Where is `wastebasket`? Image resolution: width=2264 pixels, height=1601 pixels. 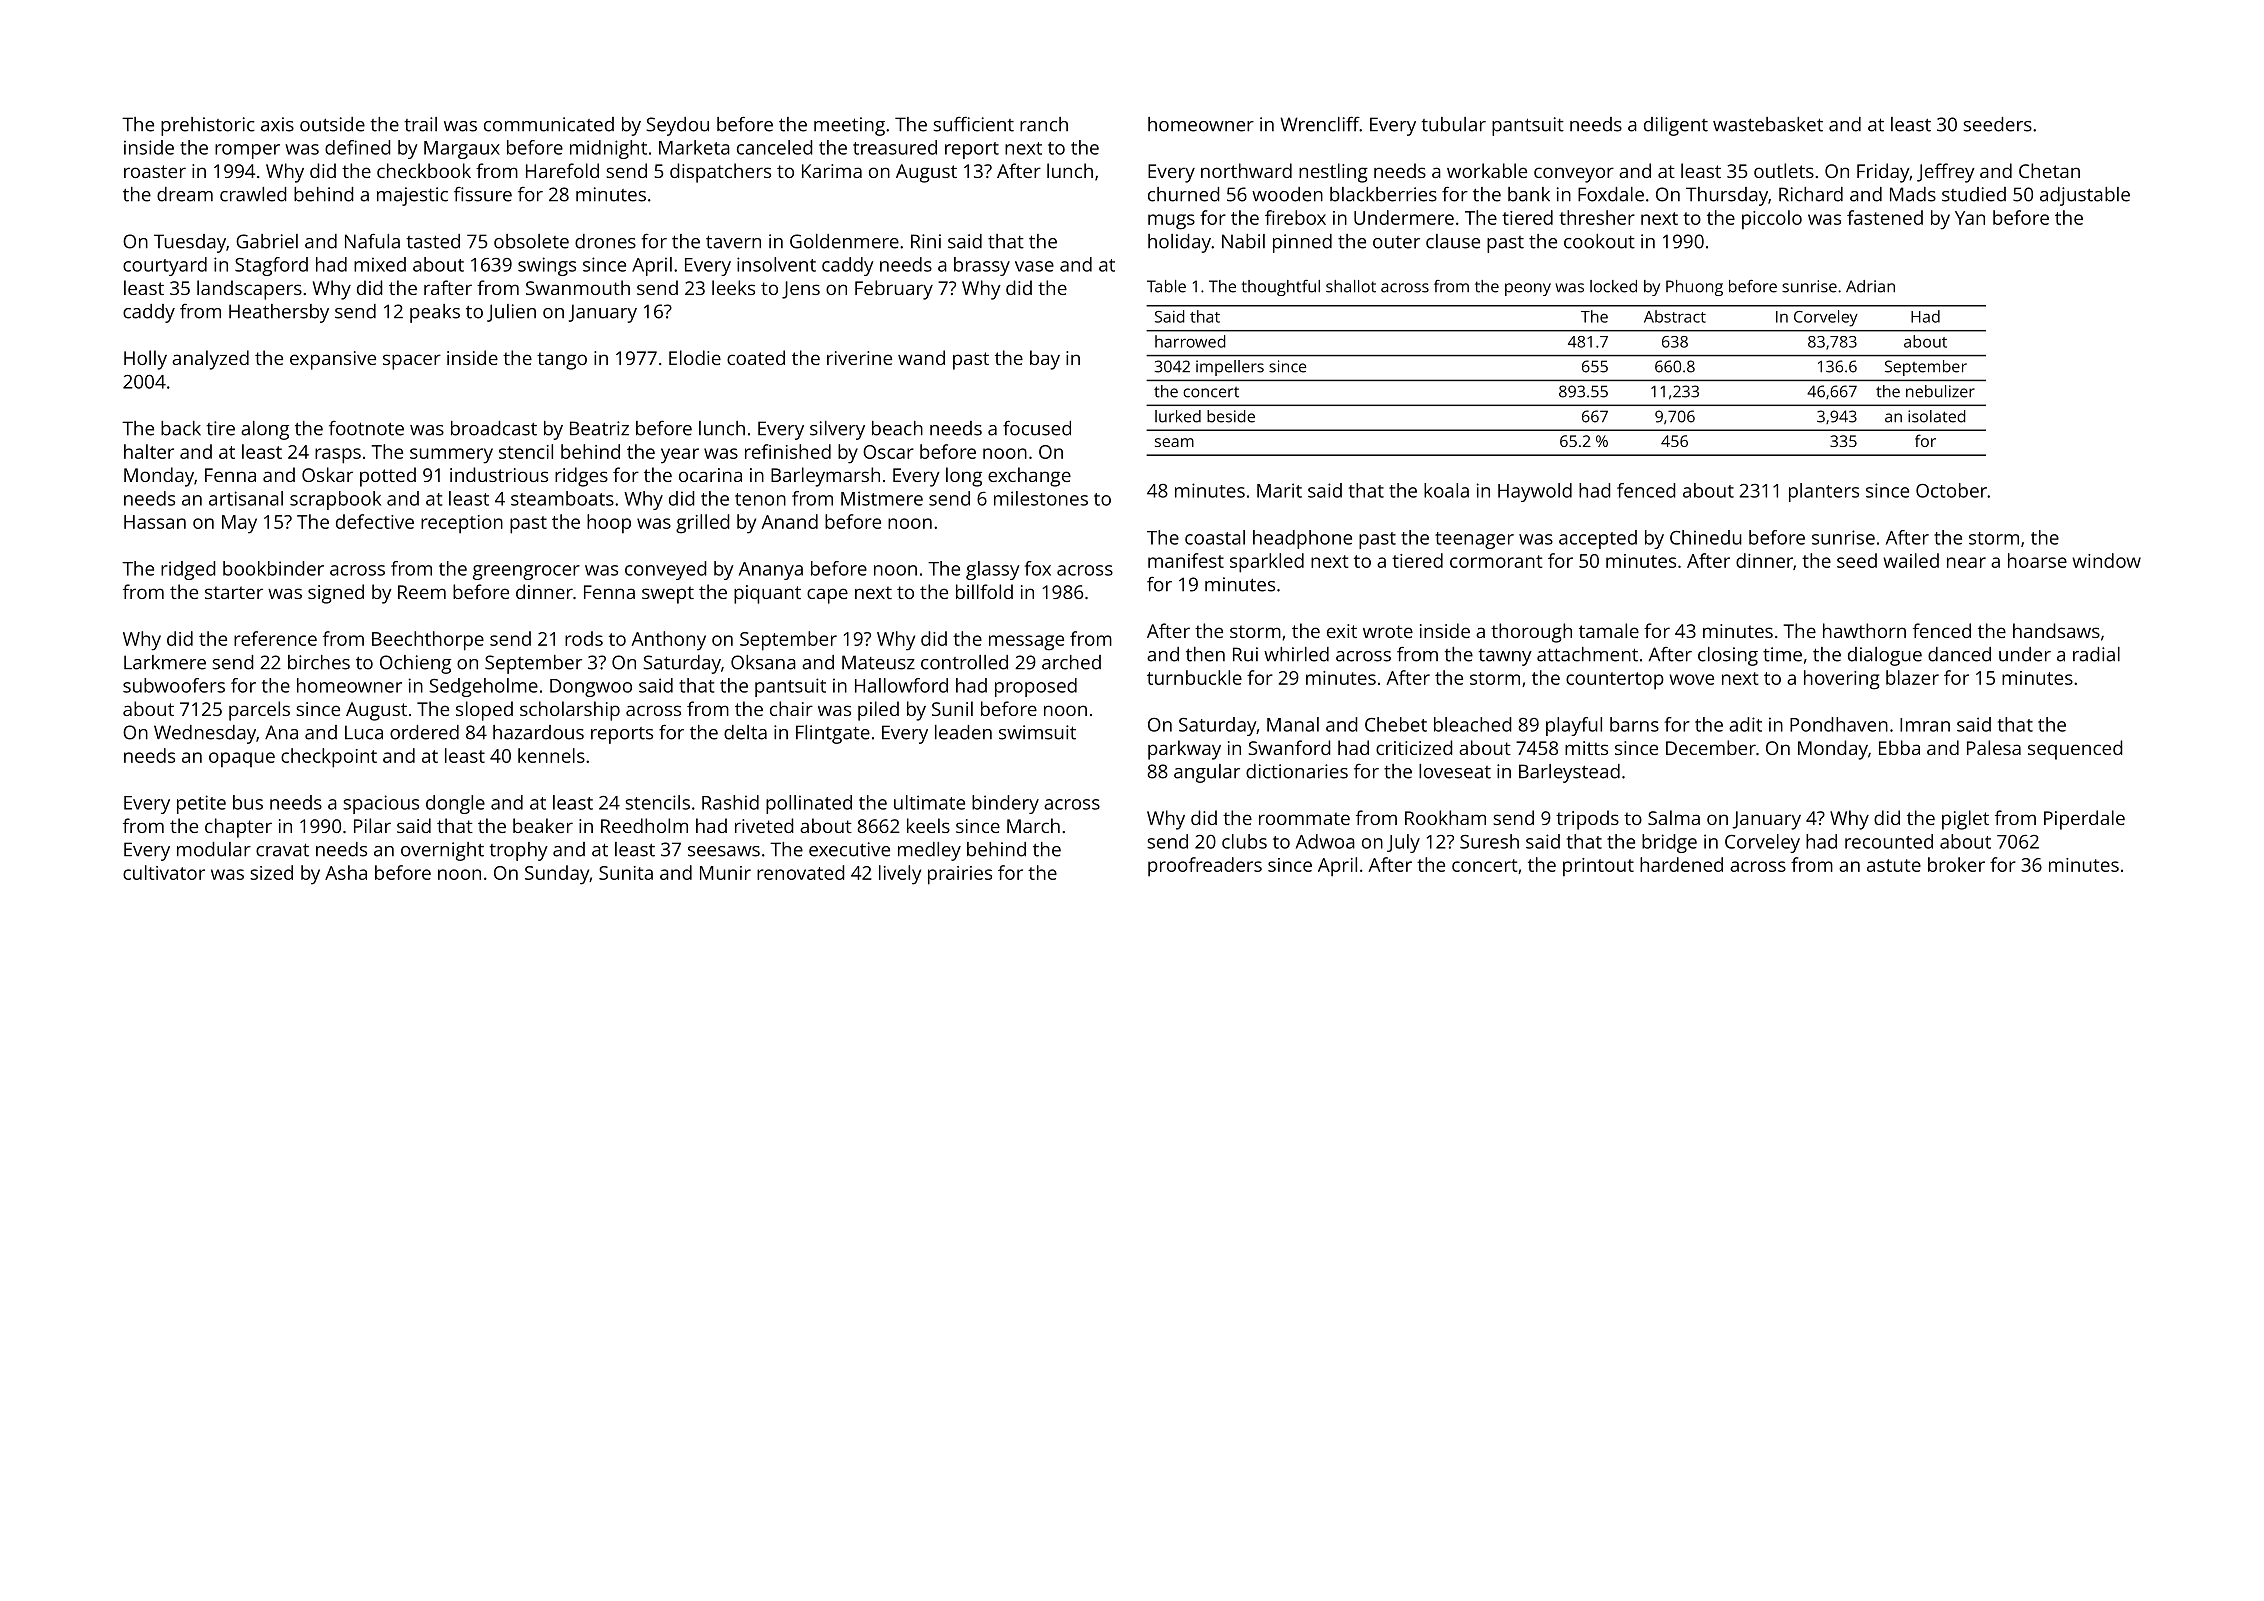 wastebasket is located at coordinates (1768, 124).
